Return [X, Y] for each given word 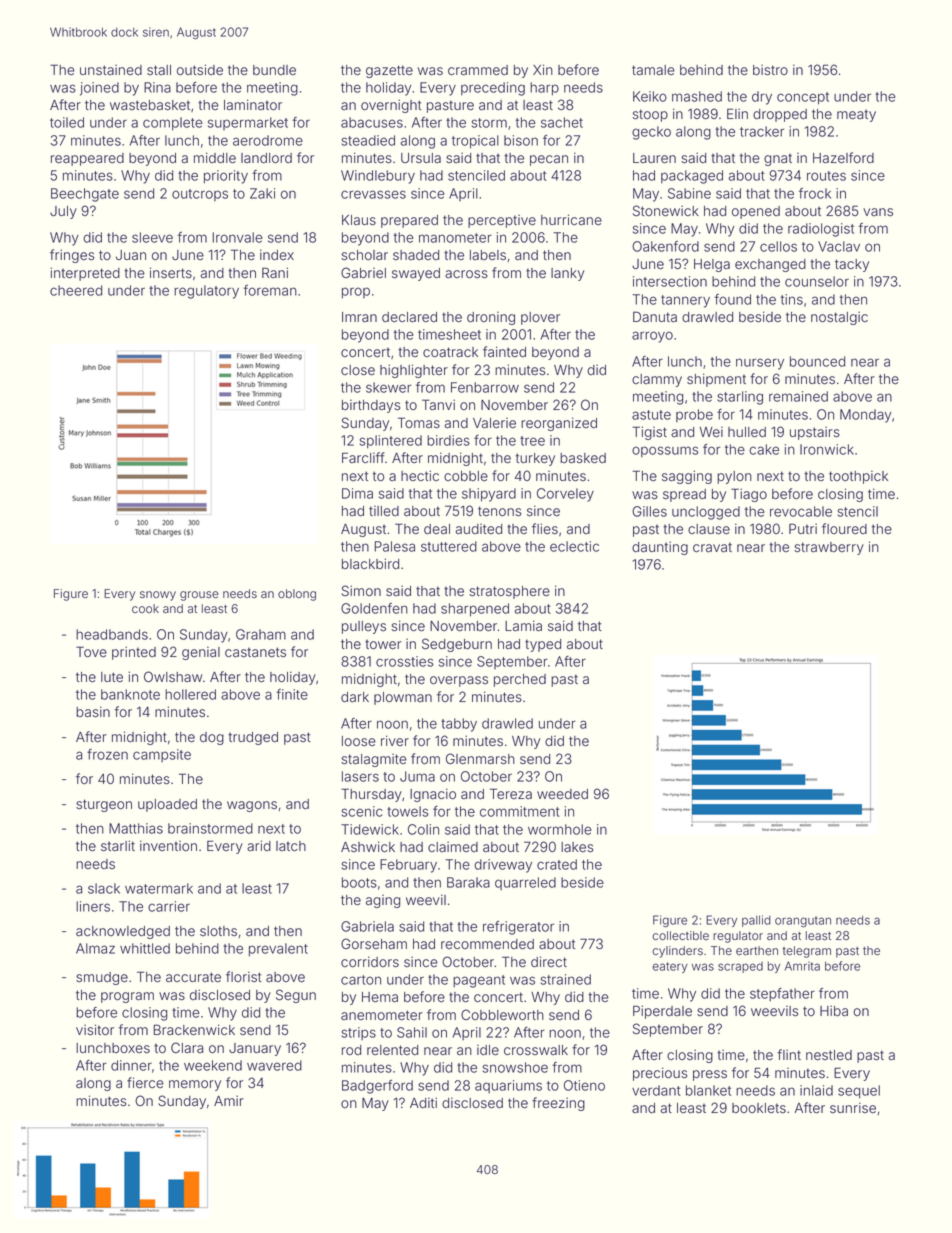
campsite [162, 755]
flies [545, 529]
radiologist [821, 230]
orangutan [803, 921]
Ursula [421, 158]
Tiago [749, 495]
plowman [403, 698]
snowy [158, 596]
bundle [274, 70]
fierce [145, 1083]
